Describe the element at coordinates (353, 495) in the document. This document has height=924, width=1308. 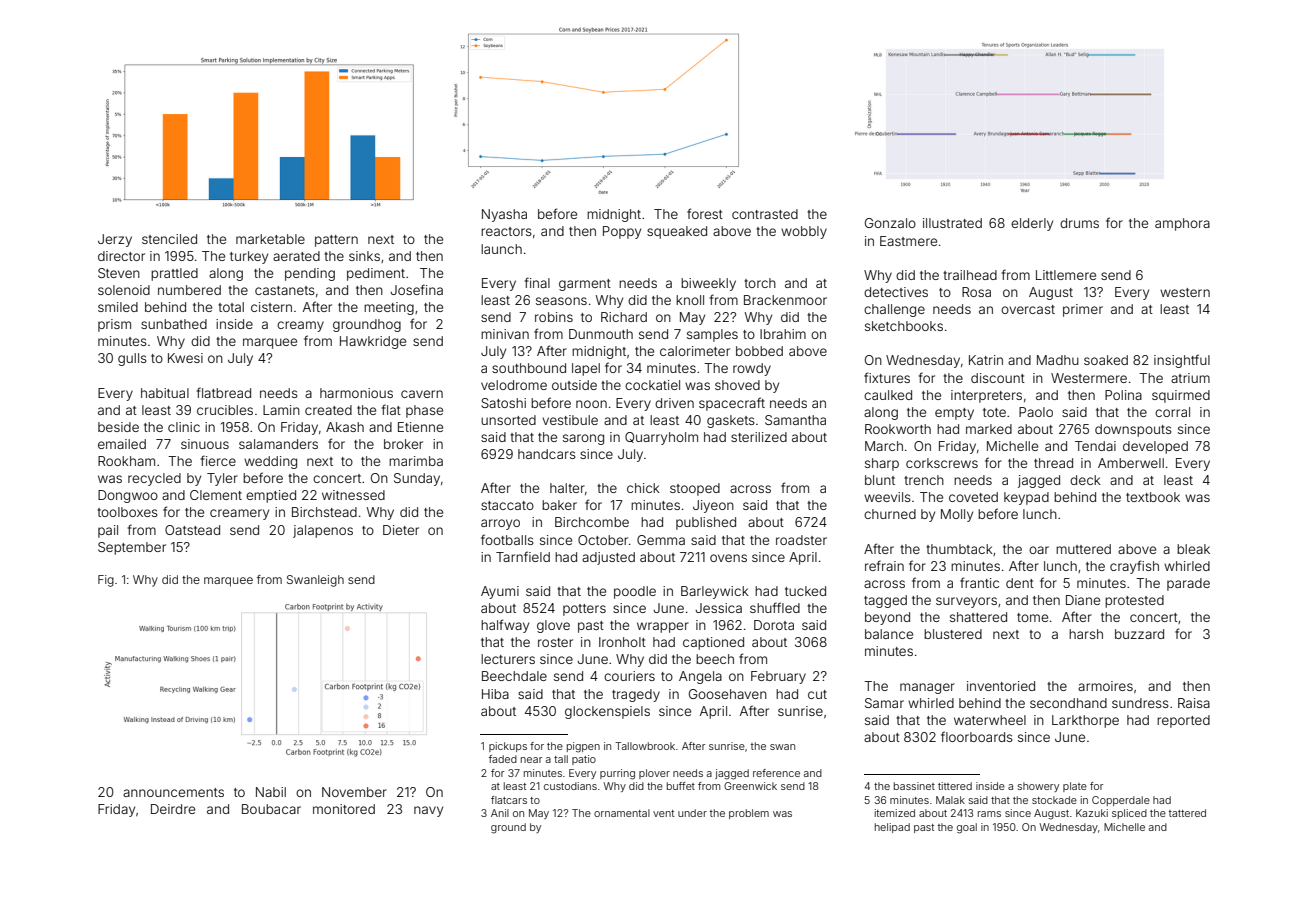
I see `witnessed` at that location.
